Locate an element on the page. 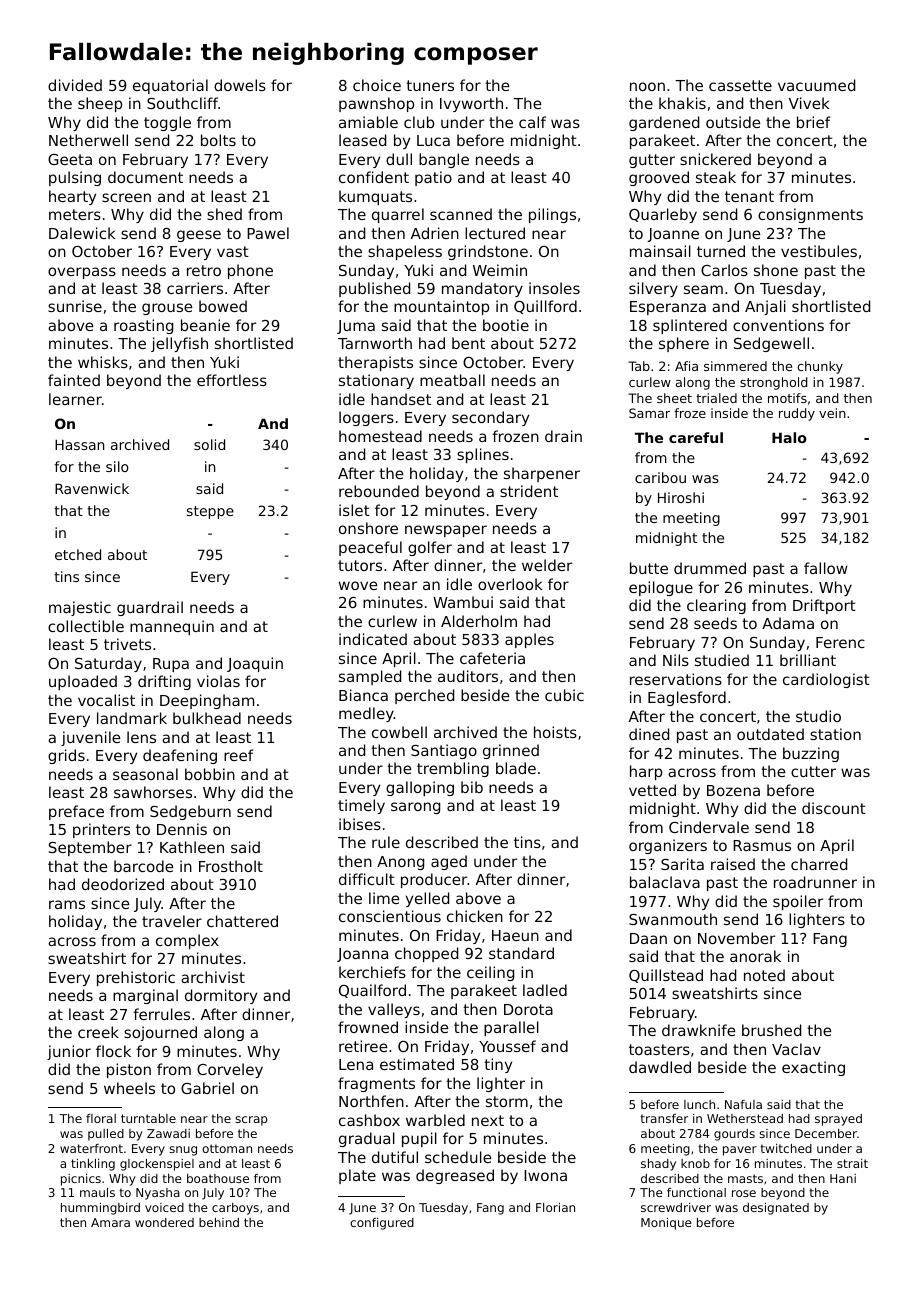 The image size is (924, 1308). outdated is located at coordinates (770, 734).
